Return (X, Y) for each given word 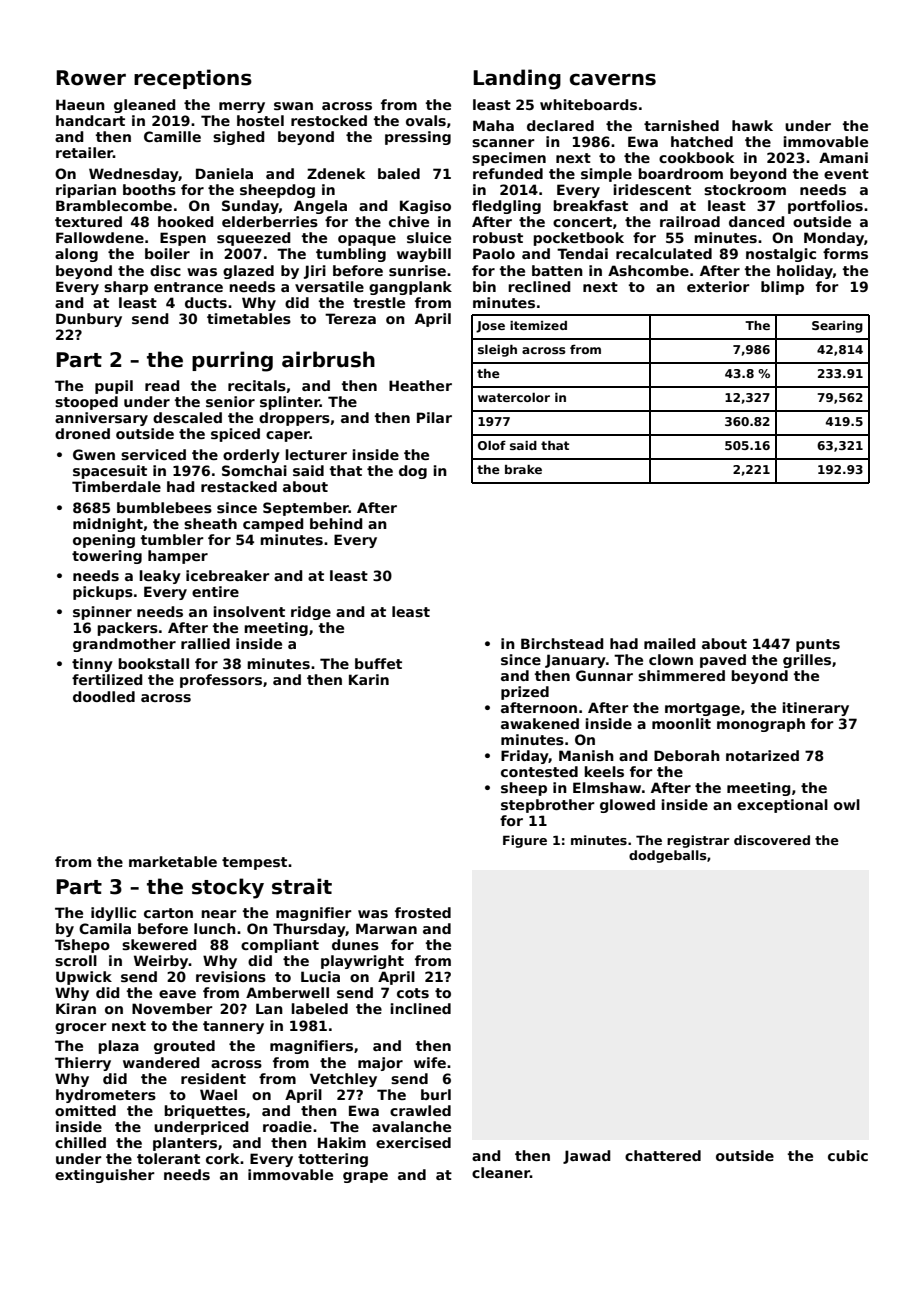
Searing (837, 327)
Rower (91, 78)
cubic (848, 1155)
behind (336, 523)
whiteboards (588, 104)
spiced (235, 435)
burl (436, 1094)
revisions (231, 976)
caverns (613, 79)
